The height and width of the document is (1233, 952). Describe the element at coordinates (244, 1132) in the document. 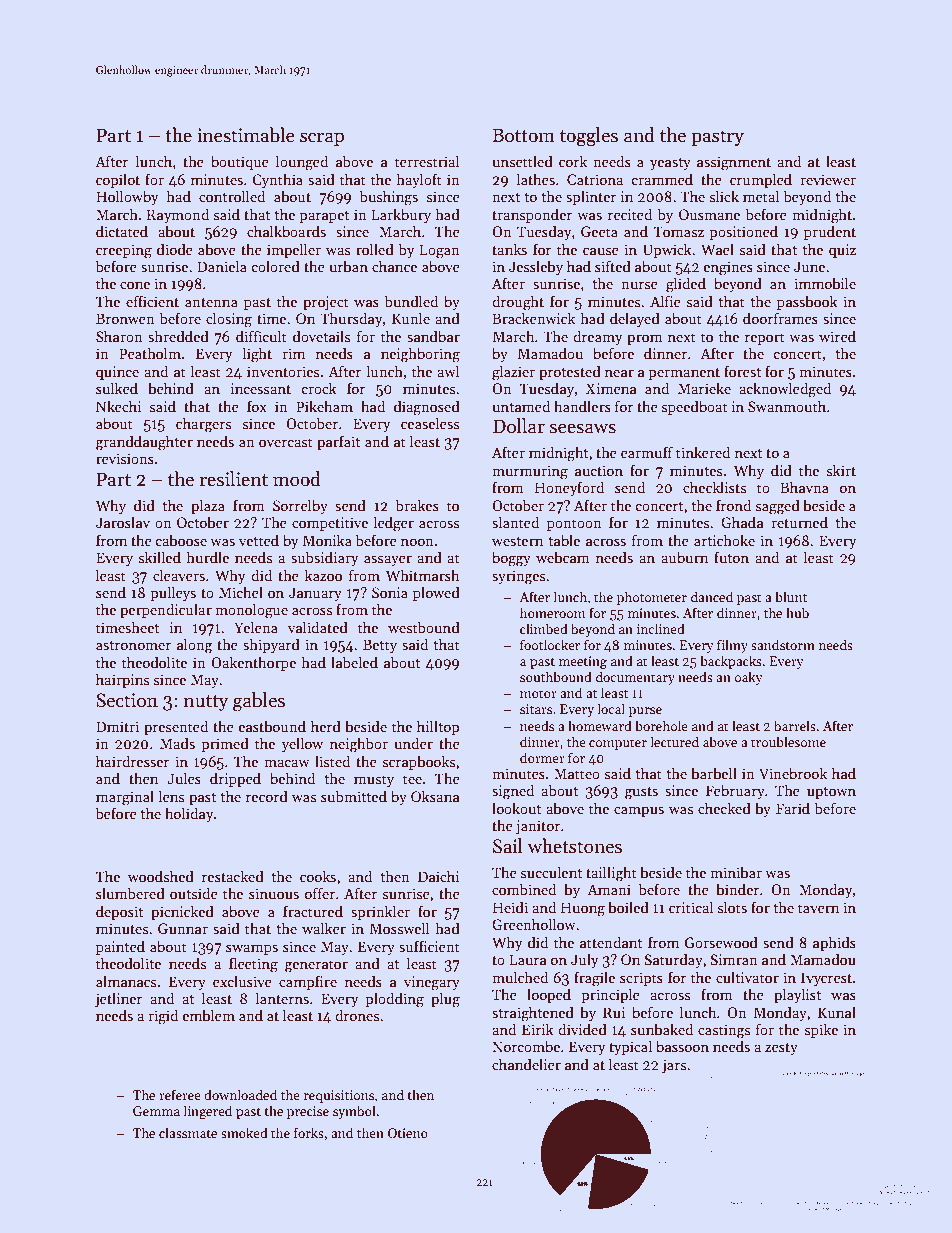

I see `smoked` at that location.
